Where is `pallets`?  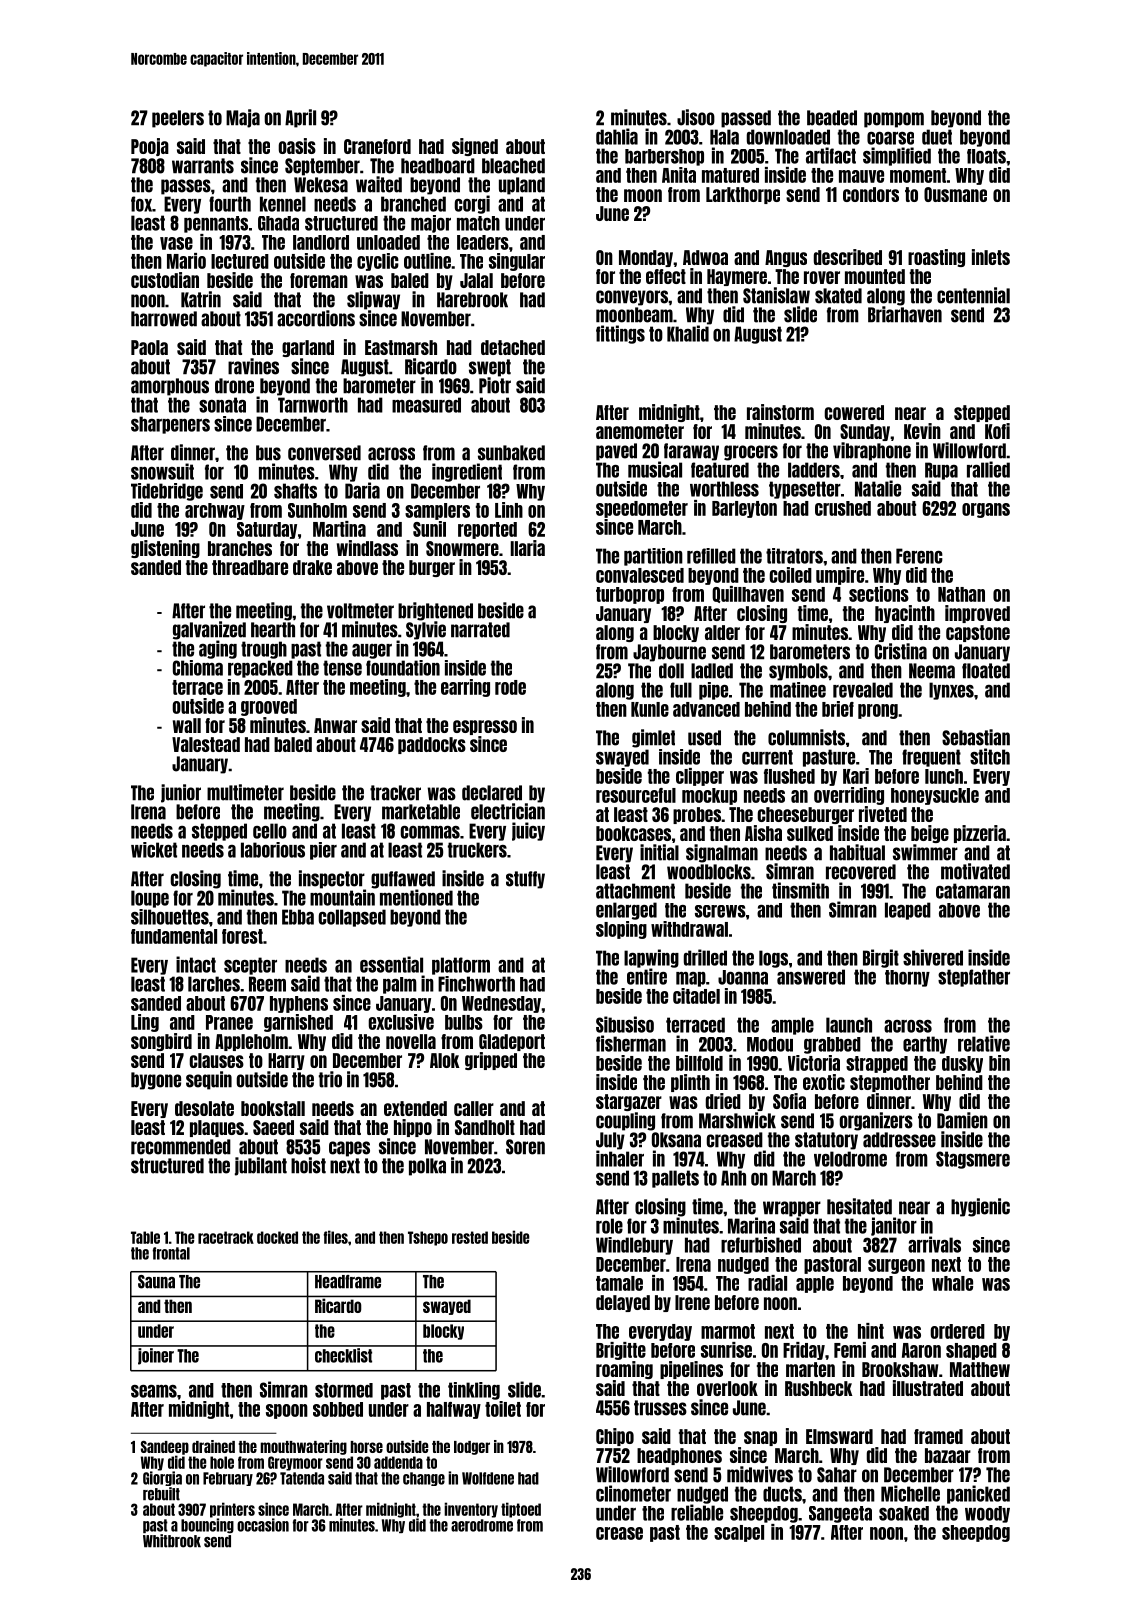 pallets is located at coordinates (675, 1179).
